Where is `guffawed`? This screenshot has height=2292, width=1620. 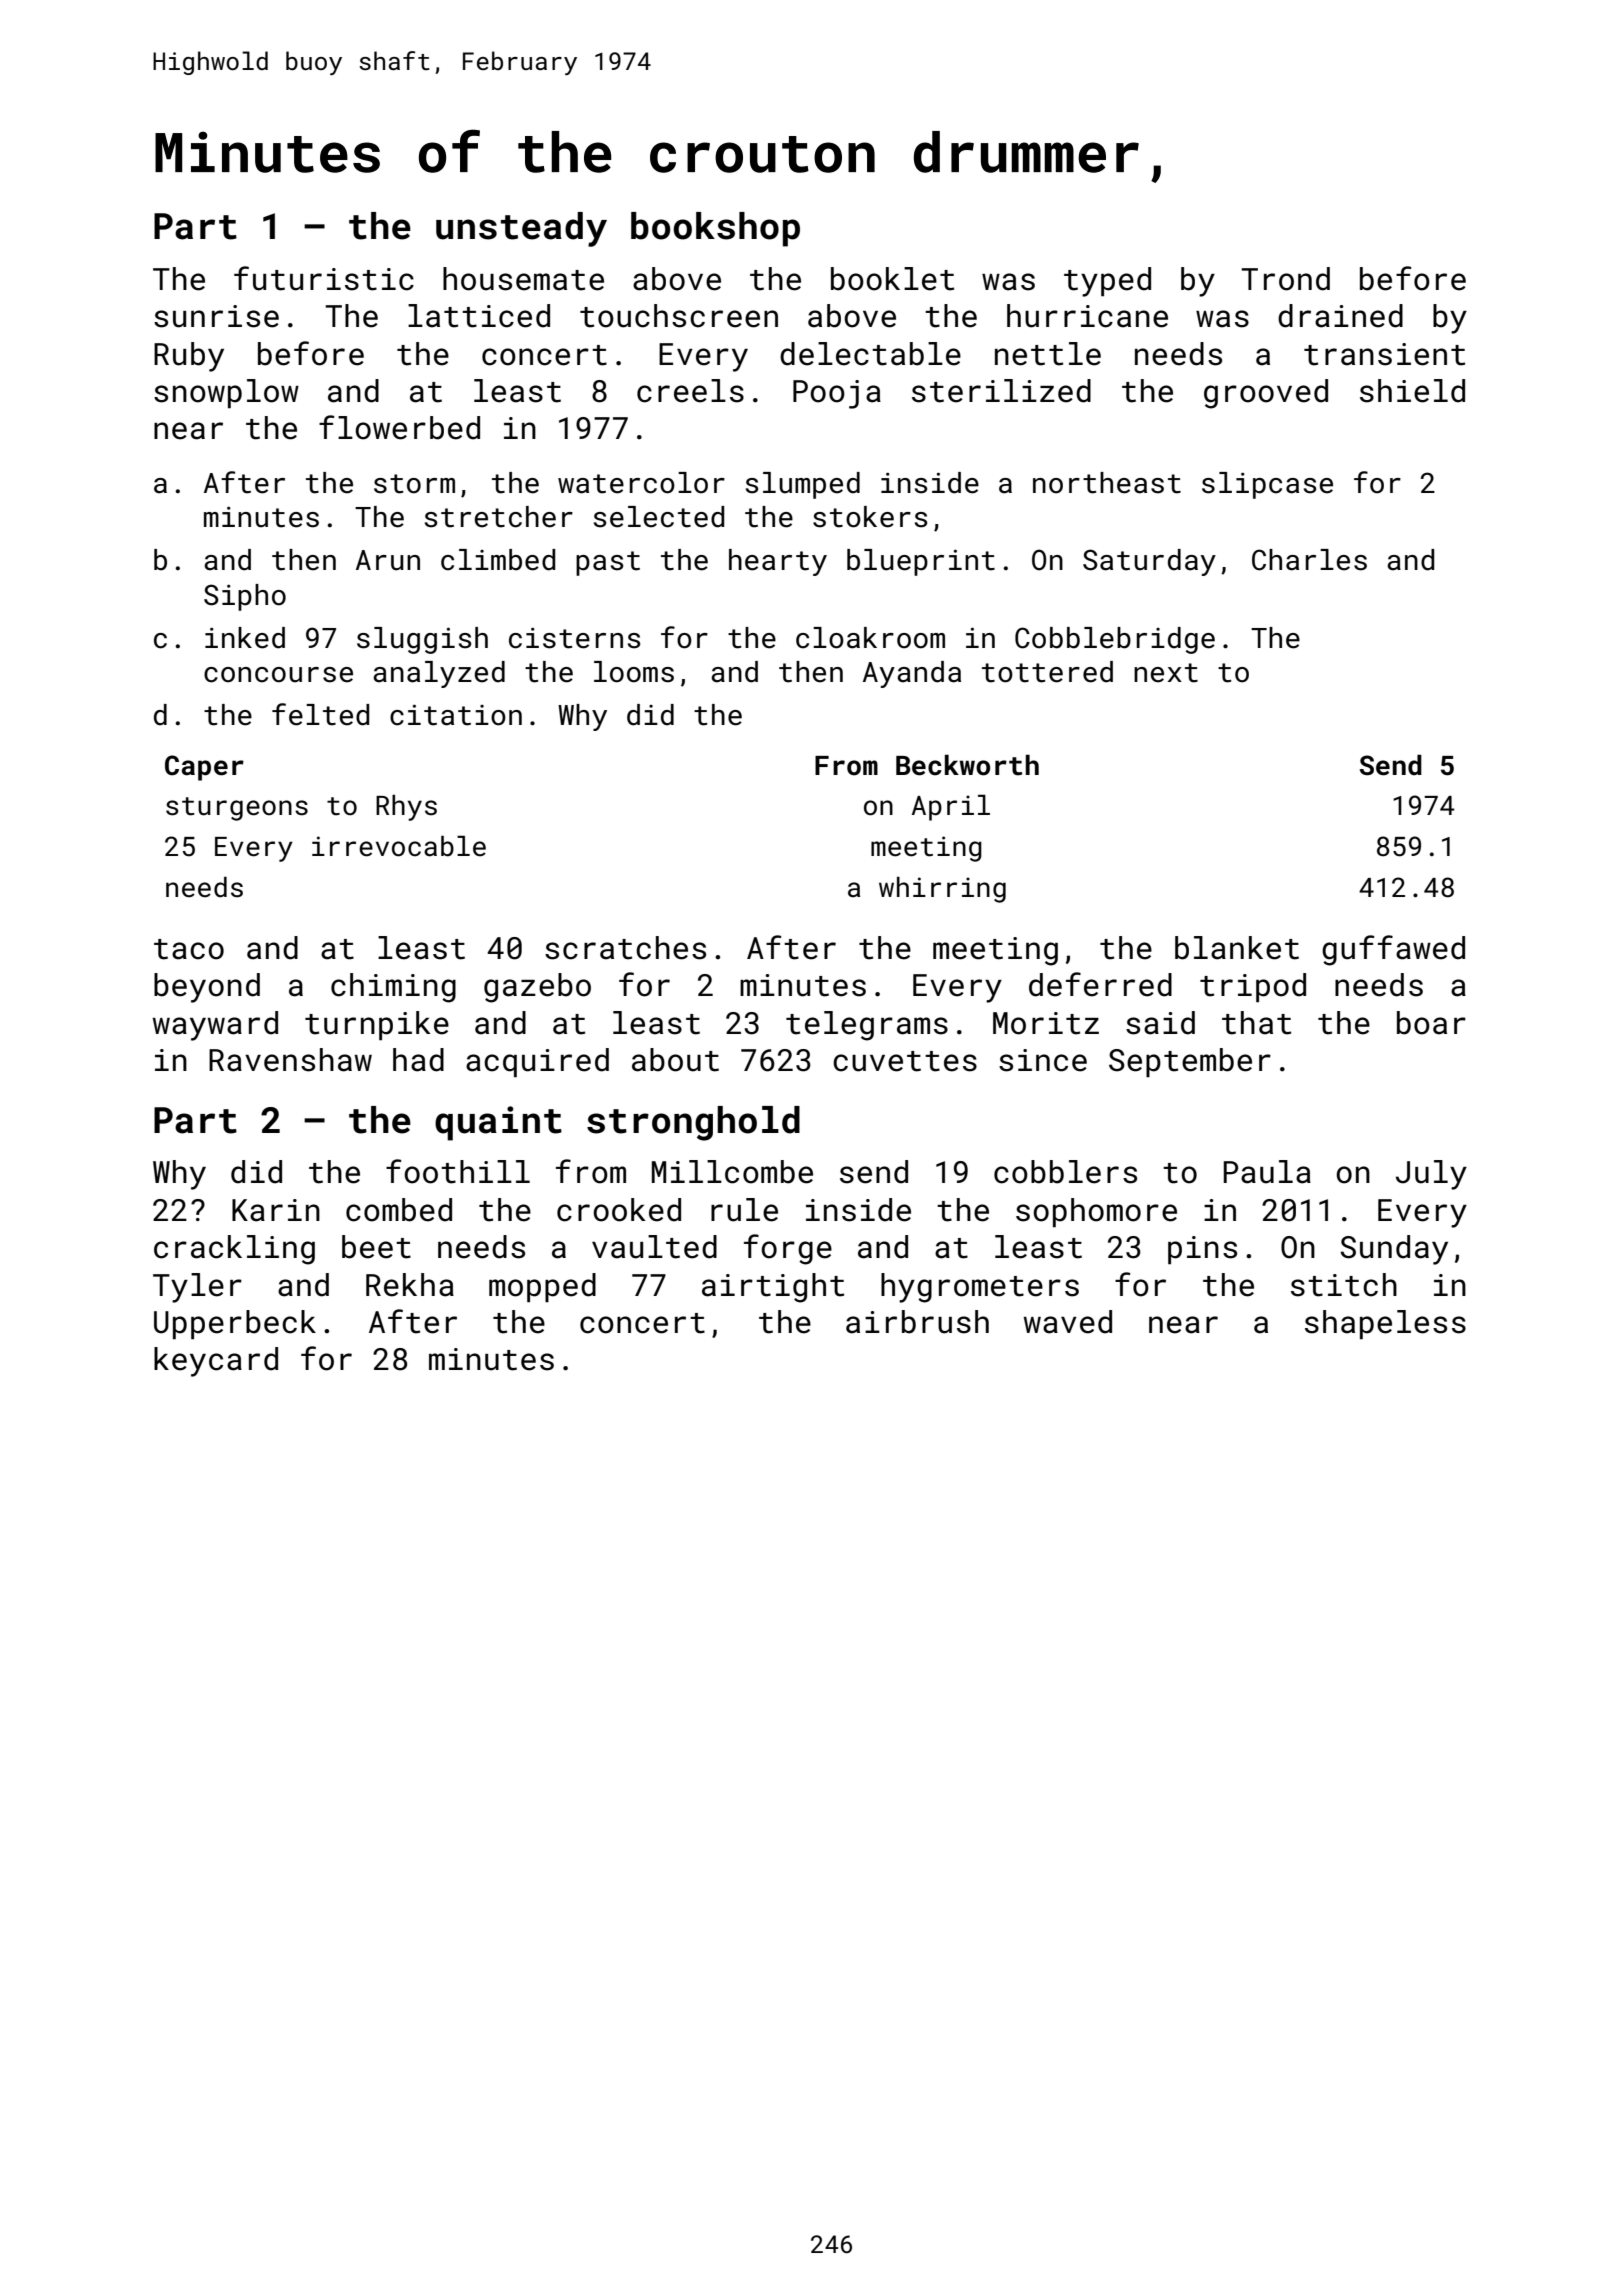 guffawed is located at coordinates (1393, 950).
